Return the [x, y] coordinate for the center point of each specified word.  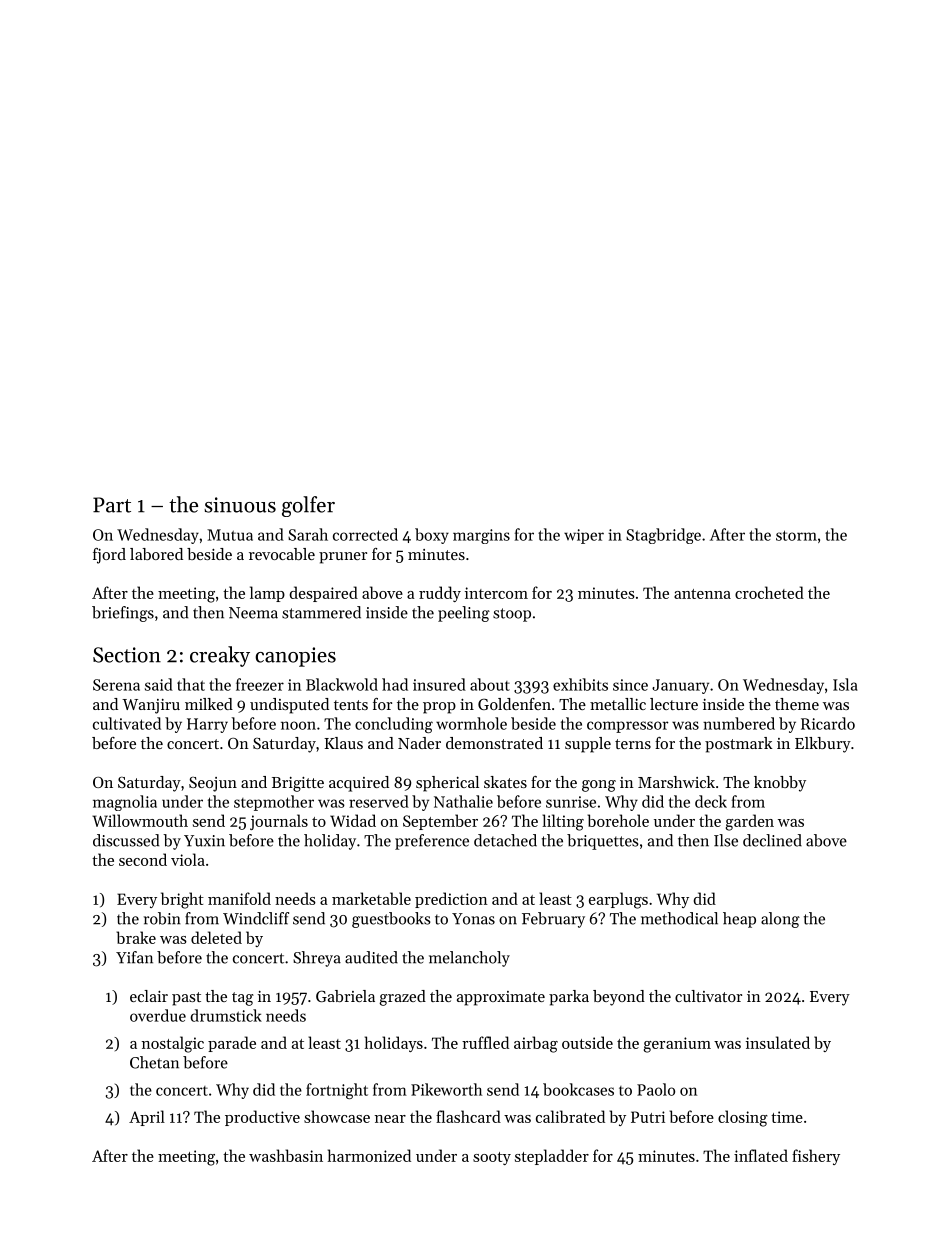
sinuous [240, 505]
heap [739, 920]
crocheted [769, 592]
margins [481, 536]
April [147, 1118]
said [159, 684]
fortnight [337, 1091]
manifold [239, 898]
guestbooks [391, 920]
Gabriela [345, 996]
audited [371, 957]
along [780, 920]
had [395, 684]
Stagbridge [663, 536]
